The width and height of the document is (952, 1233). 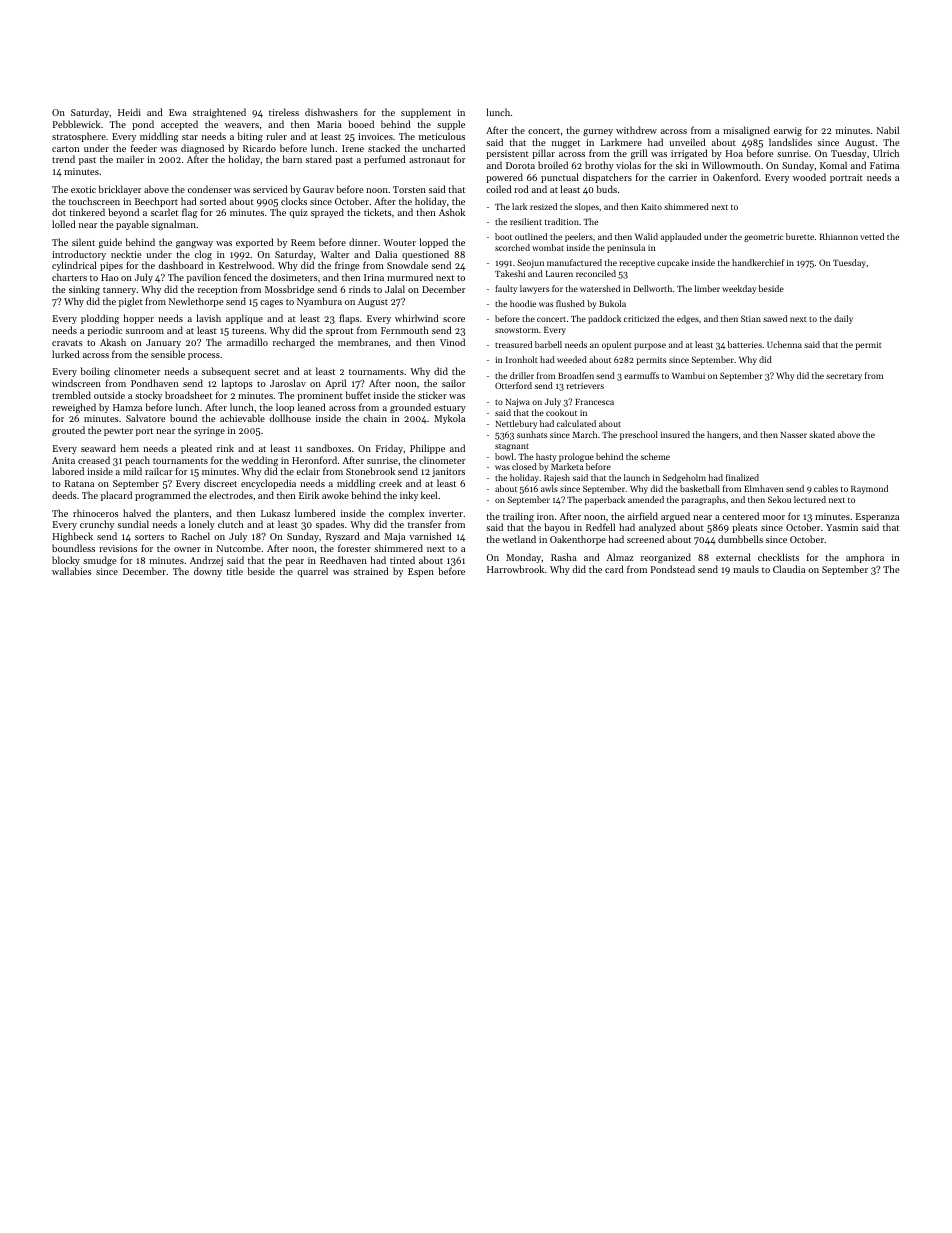 What do you see at coordinates (247, 342) in the document?
I see `armadillo` at bounding box center [247, 342].
